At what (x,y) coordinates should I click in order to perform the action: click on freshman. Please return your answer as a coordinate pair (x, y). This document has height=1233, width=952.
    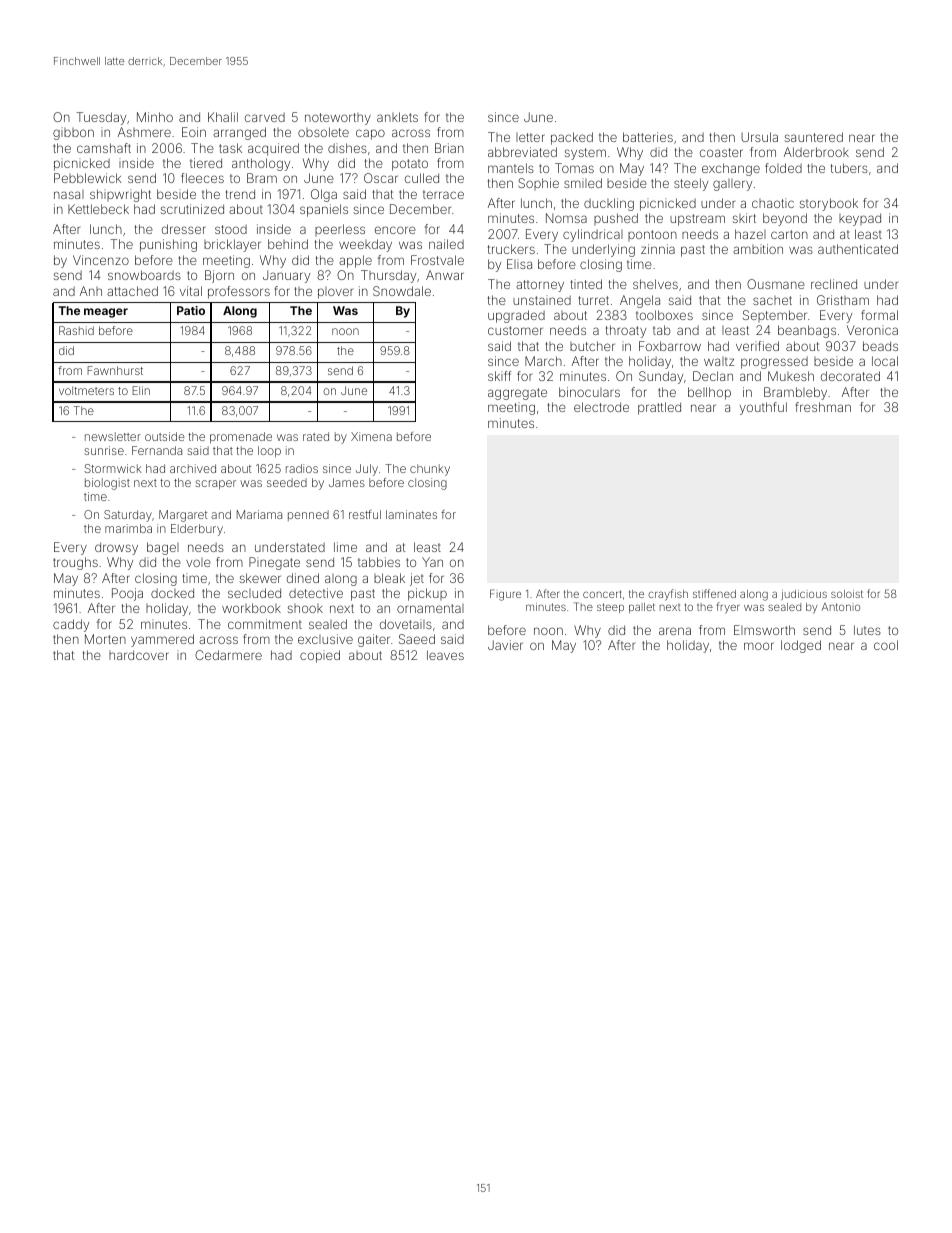
    Looking at the image, I should click on (823, 407).
